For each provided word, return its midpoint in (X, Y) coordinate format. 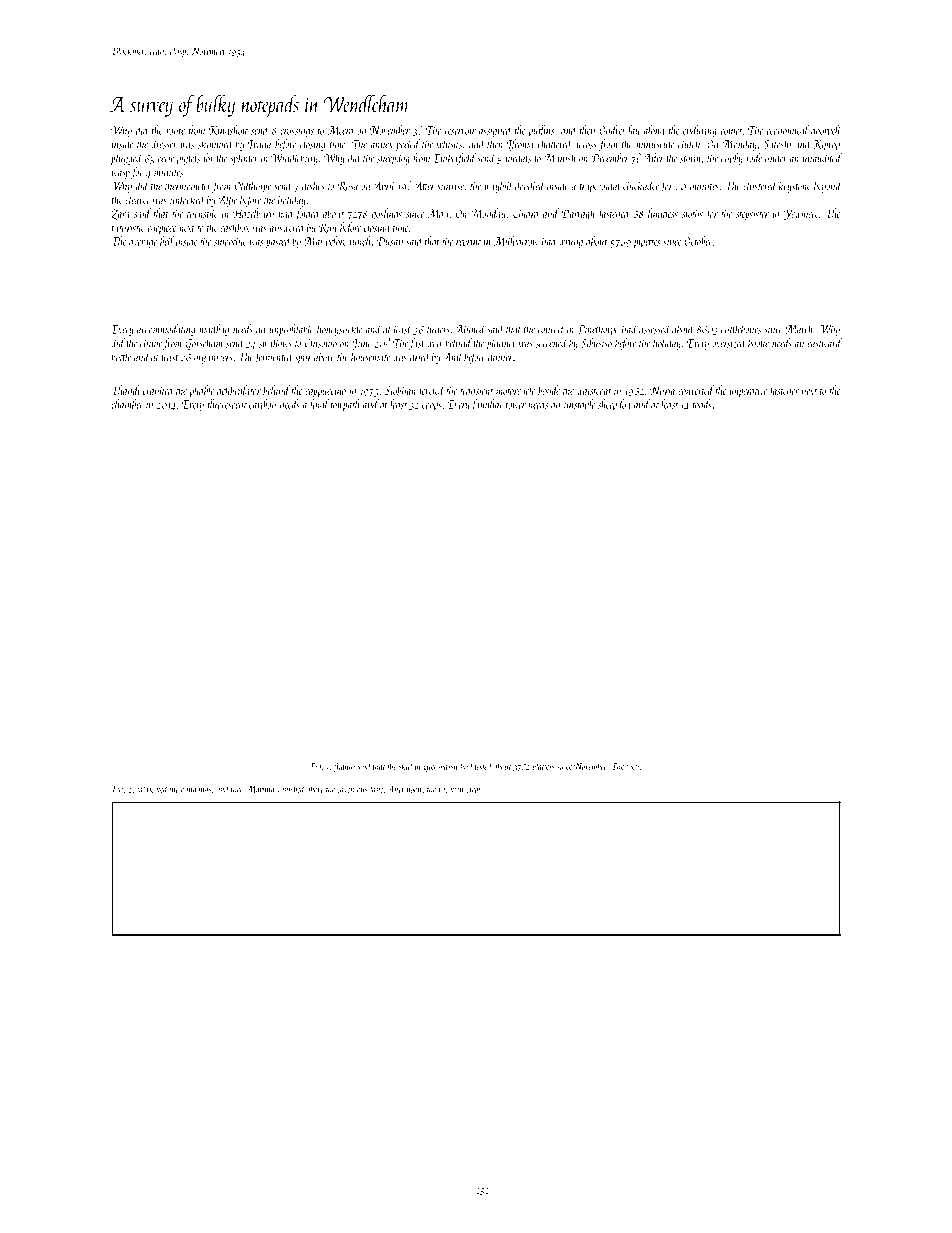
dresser (164, 144)
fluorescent (226, 405)
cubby (732, 159)
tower (516, 405)
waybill (499, 186)
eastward (825, 343)
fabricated (152, 790)
